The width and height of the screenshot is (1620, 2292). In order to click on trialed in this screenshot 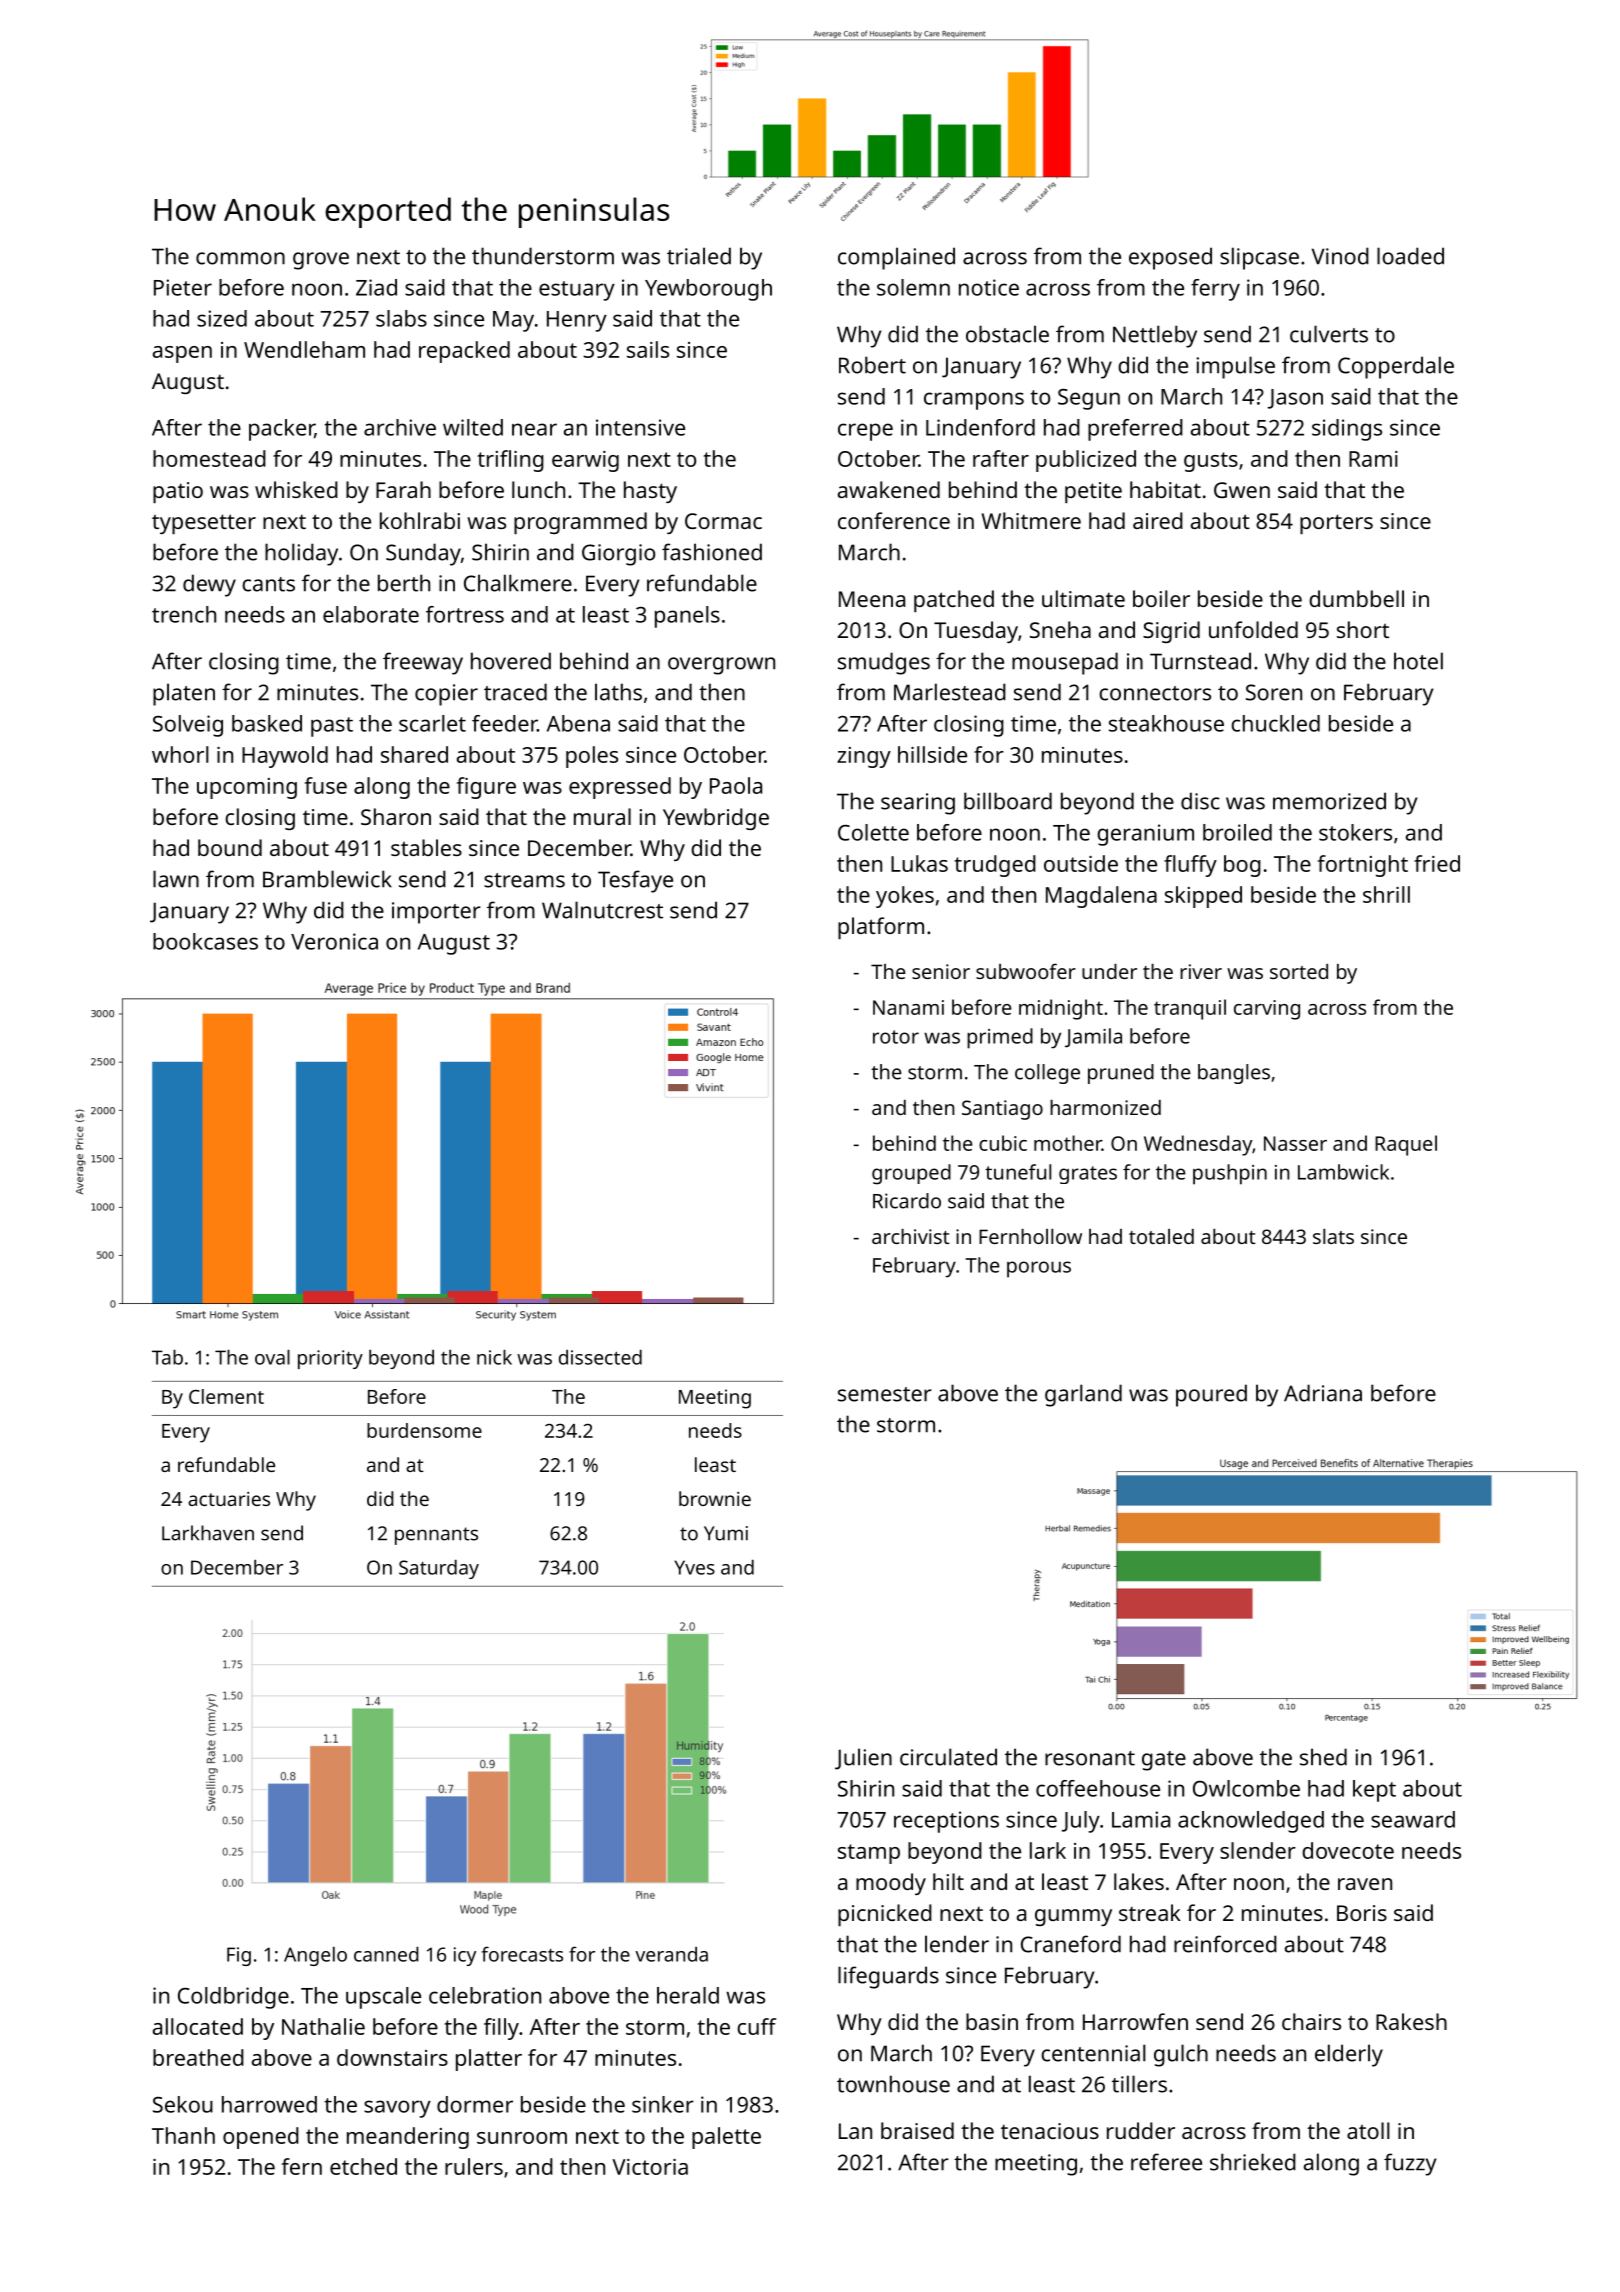, I will do `click(699, 256)`.
